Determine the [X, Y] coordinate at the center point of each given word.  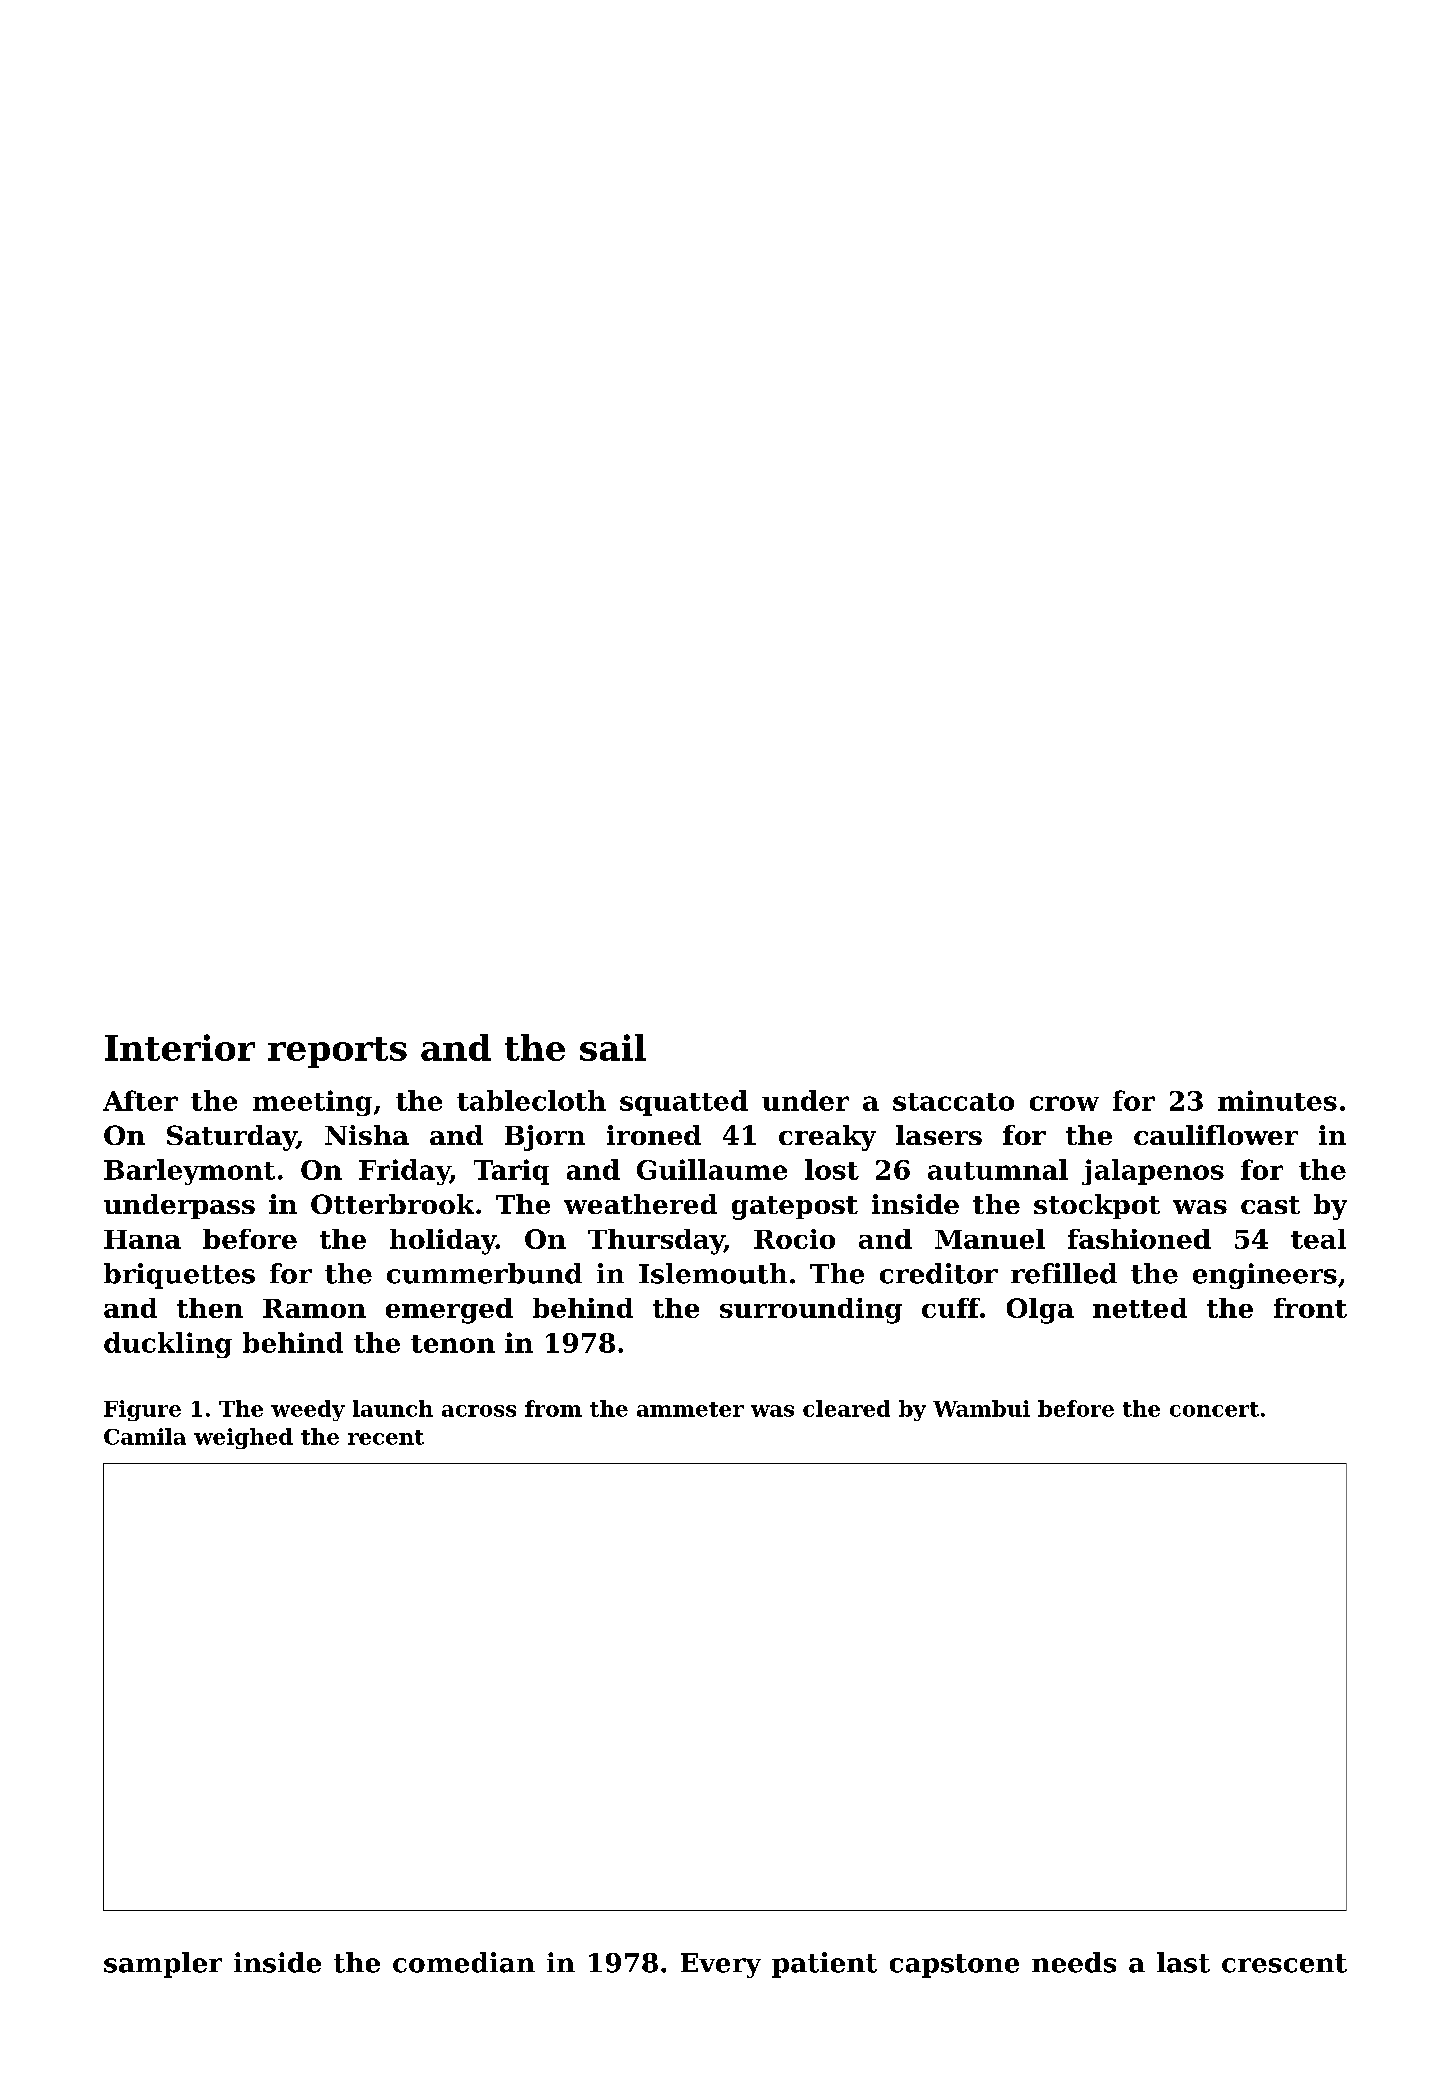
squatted [684, 1103]
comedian [464, 1962]
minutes [1277, 1100]
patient [824, 1965]
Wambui [981, 1408]
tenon [453, 1344]
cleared [846, 1408]
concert [1214, 1409]
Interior [180, 1047]
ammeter [690, 1409]
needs [1074, 1962]
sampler [163, 1965]
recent [386, 1437]
